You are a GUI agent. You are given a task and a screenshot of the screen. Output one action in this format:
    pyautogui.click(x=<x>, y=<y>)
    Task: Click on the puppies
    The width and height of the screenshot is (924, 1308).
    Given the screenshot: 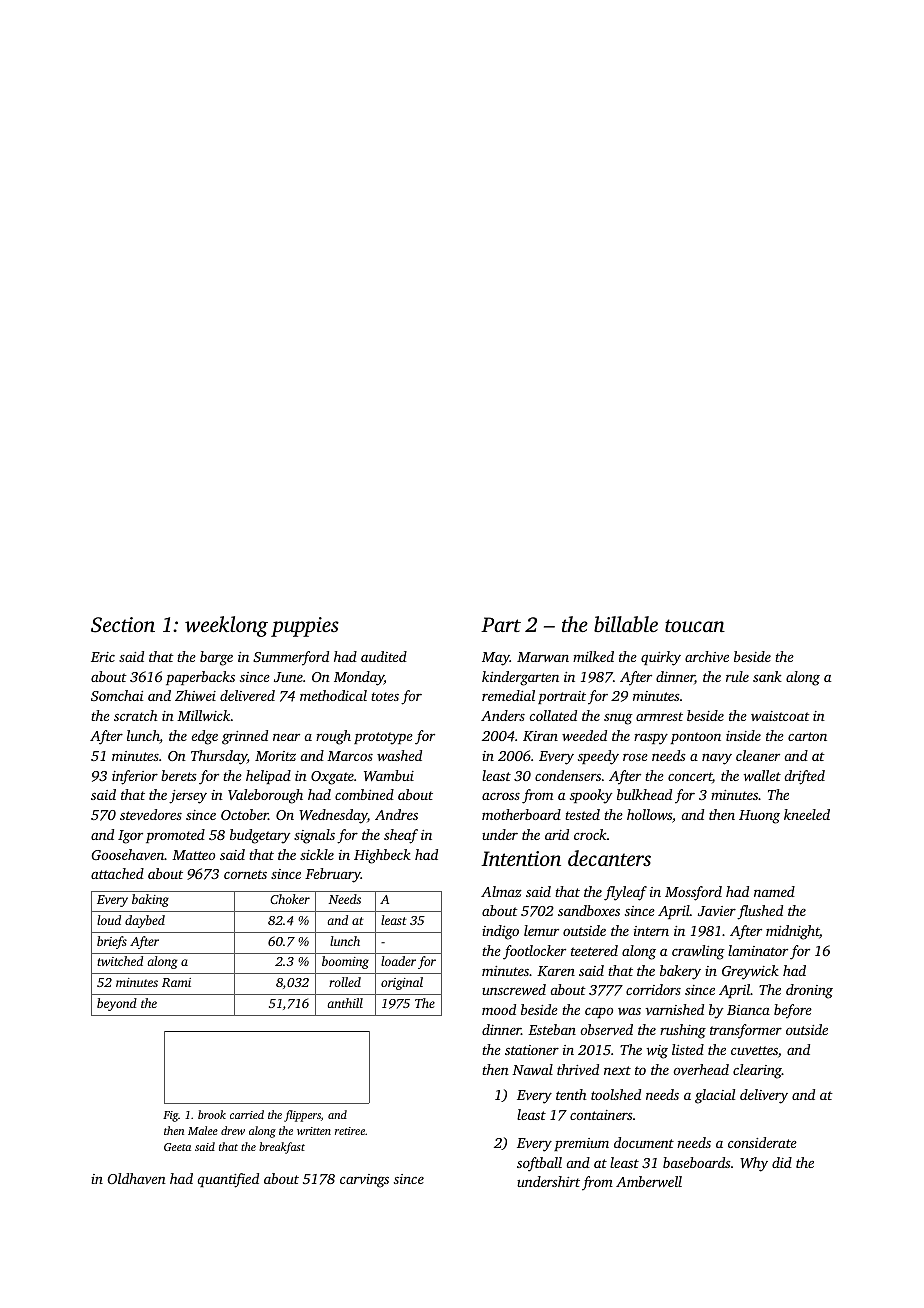 What is the action you would take?
    pyautogui.click(x=305, y=627)
